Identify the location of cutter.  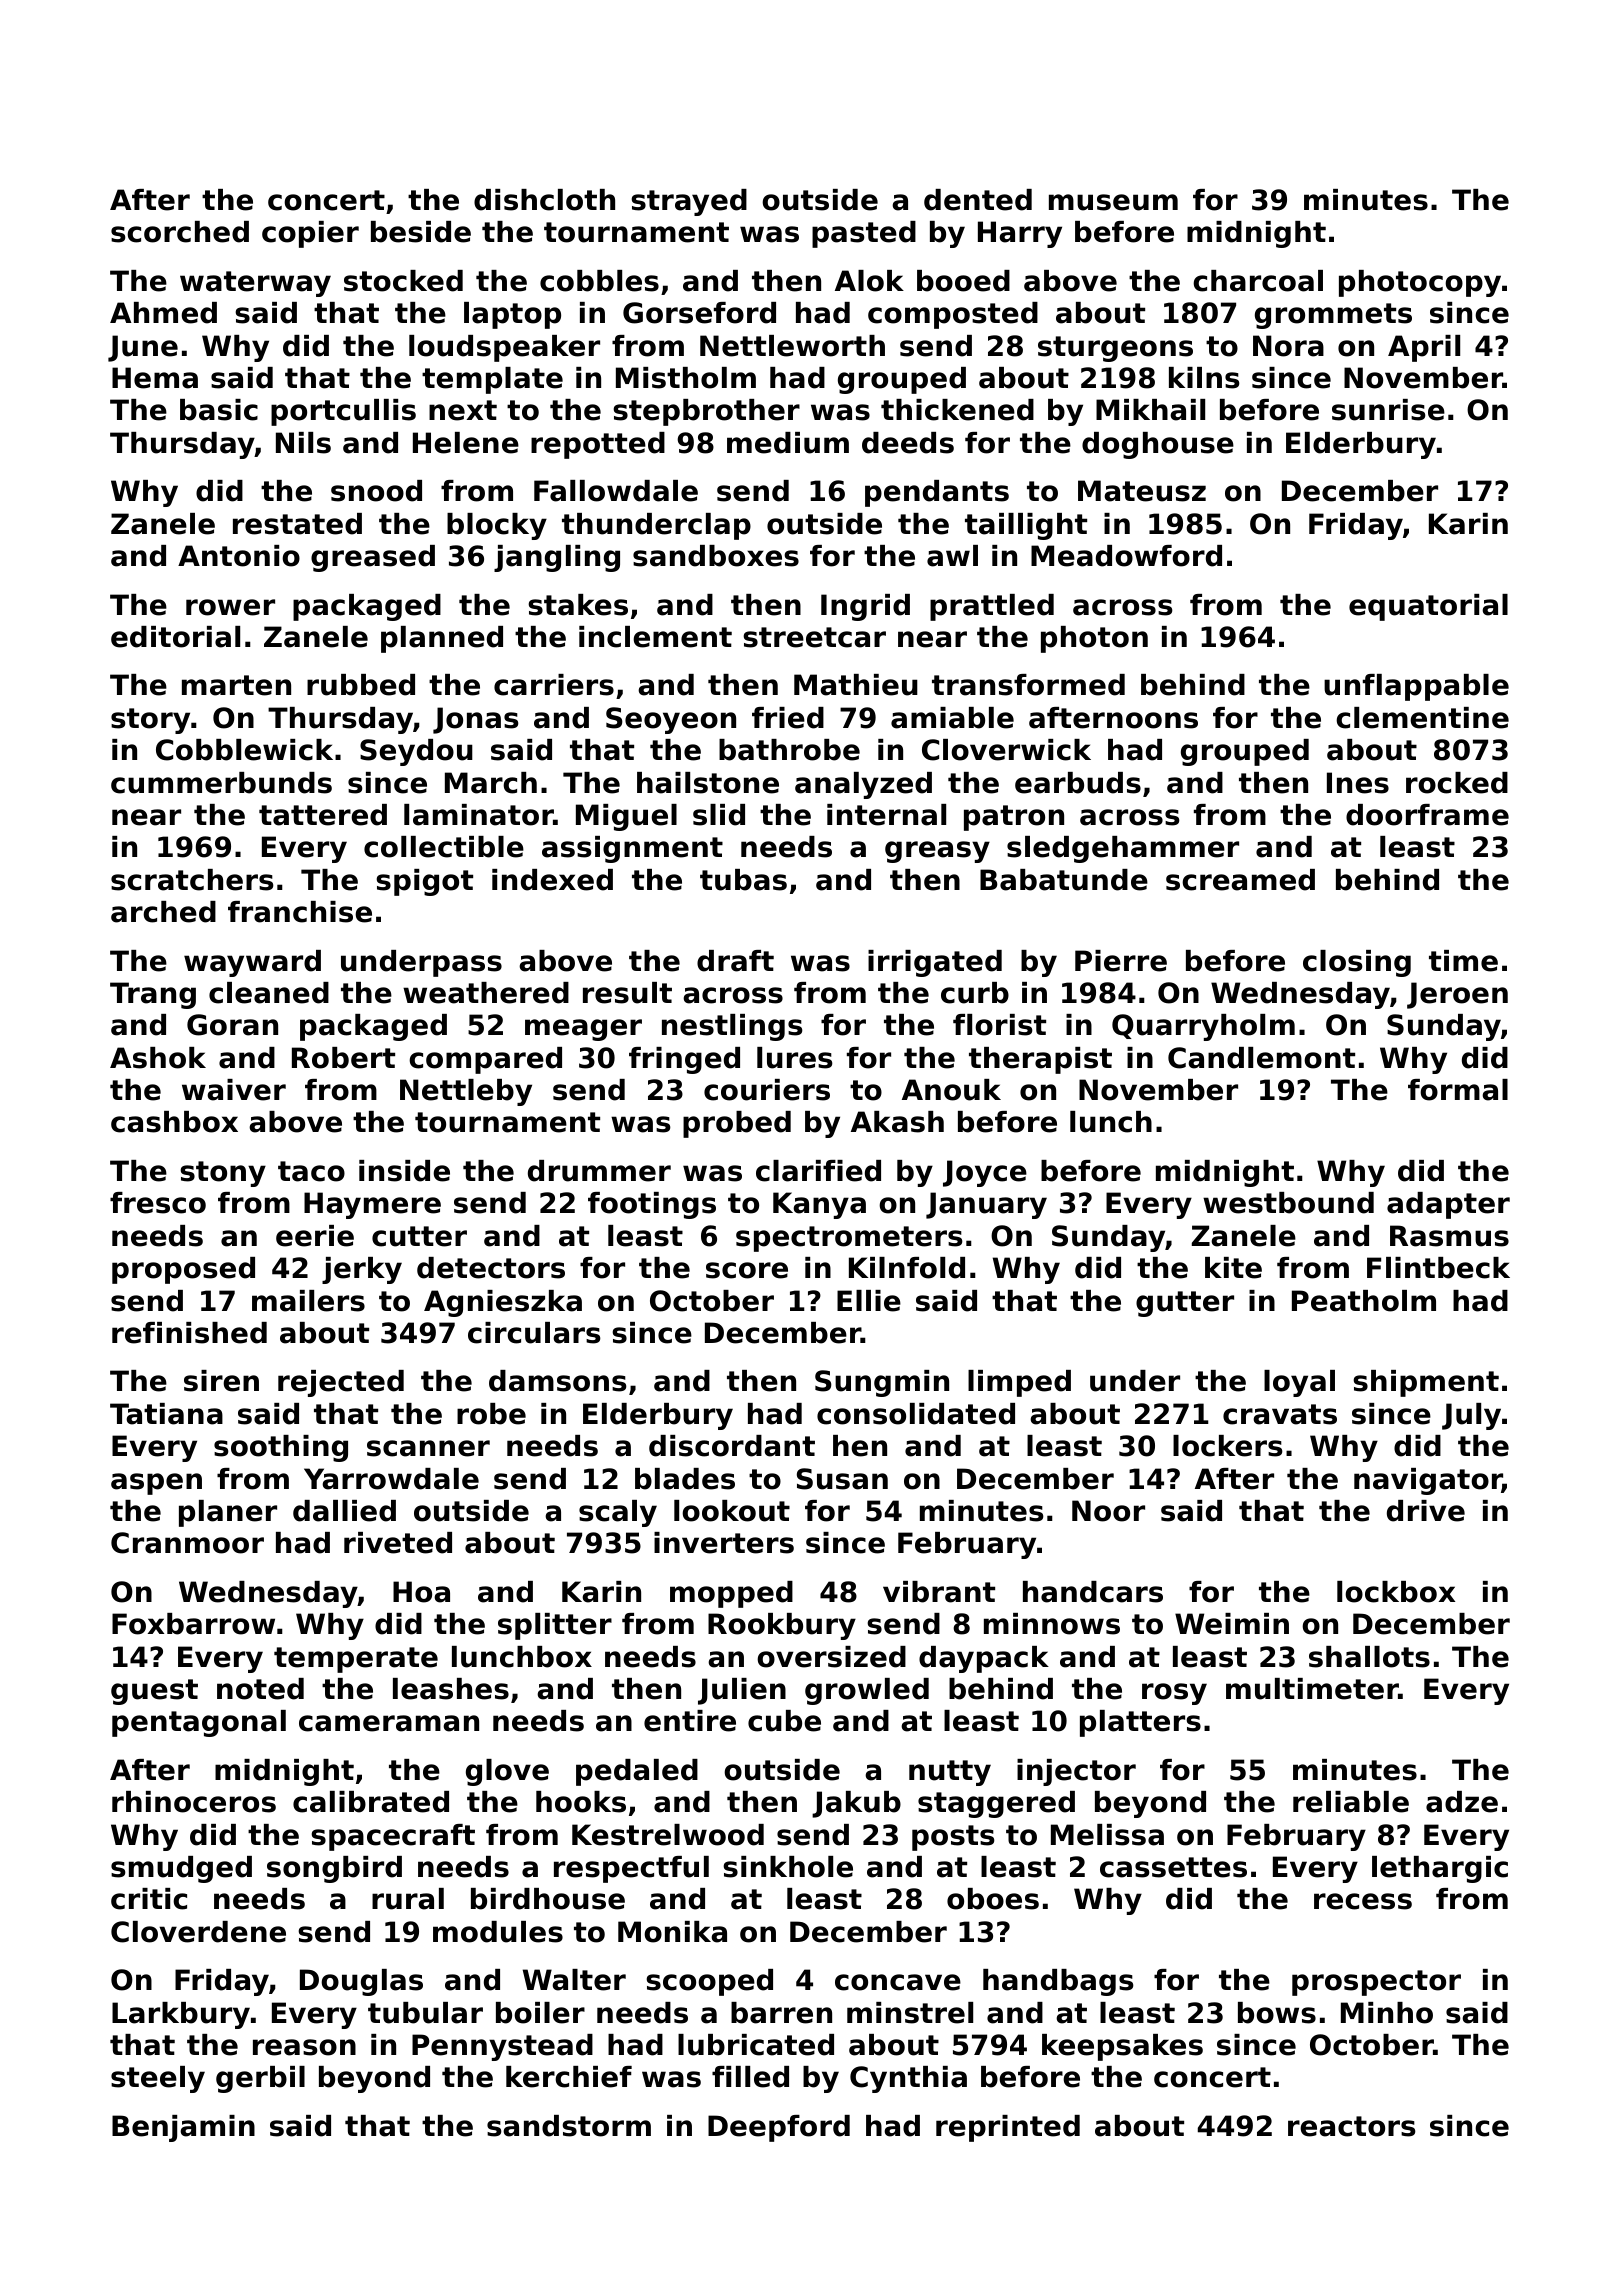
(419, 1236).
